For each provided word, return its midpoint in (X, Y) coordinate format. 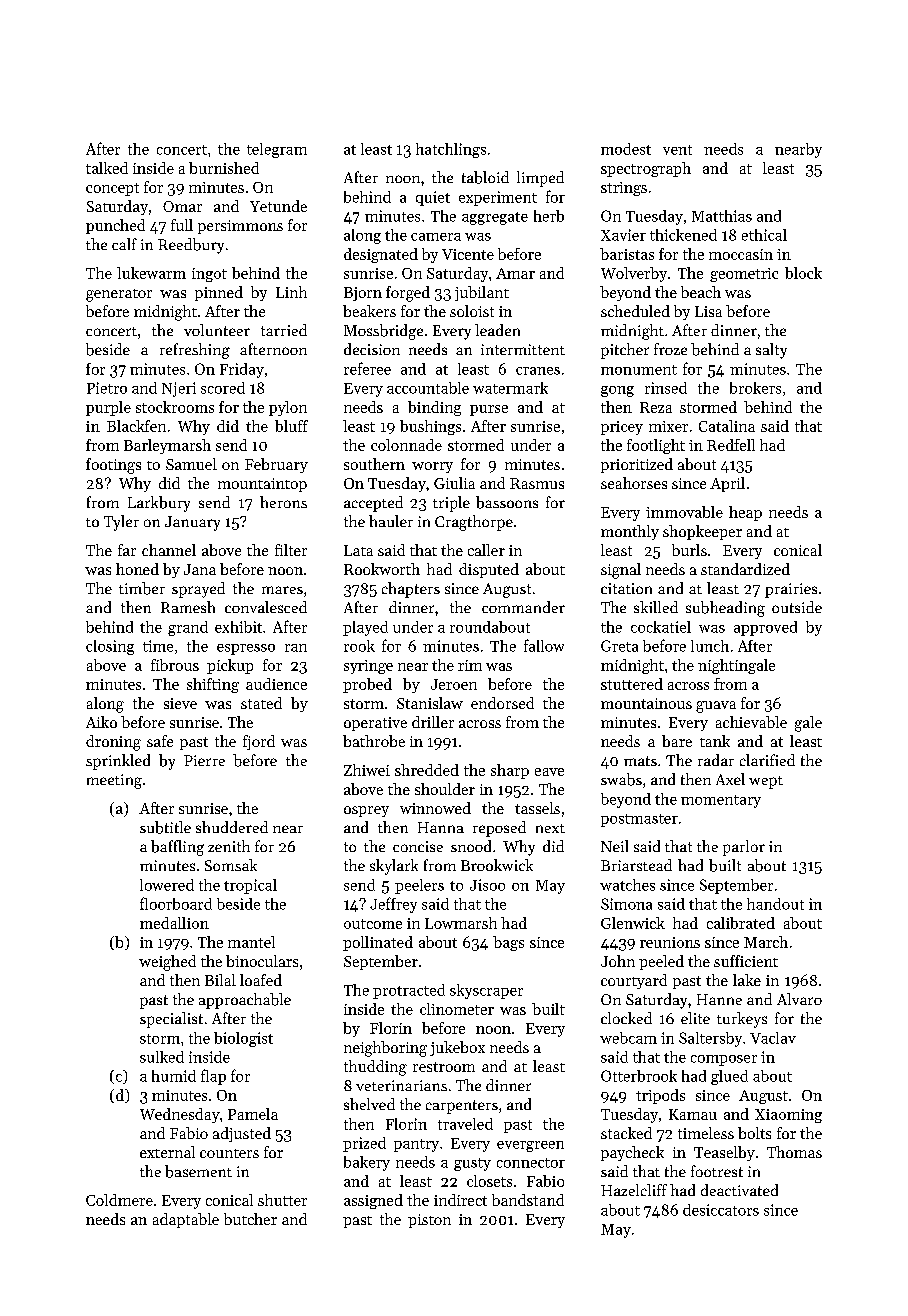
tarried (284, 330)
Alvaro (799, 999)
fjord (259, 742)
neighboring (385, 1049)
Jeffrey (393, 905)
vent (677, 150)
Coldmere (119, 1200)
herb (549, 216)
